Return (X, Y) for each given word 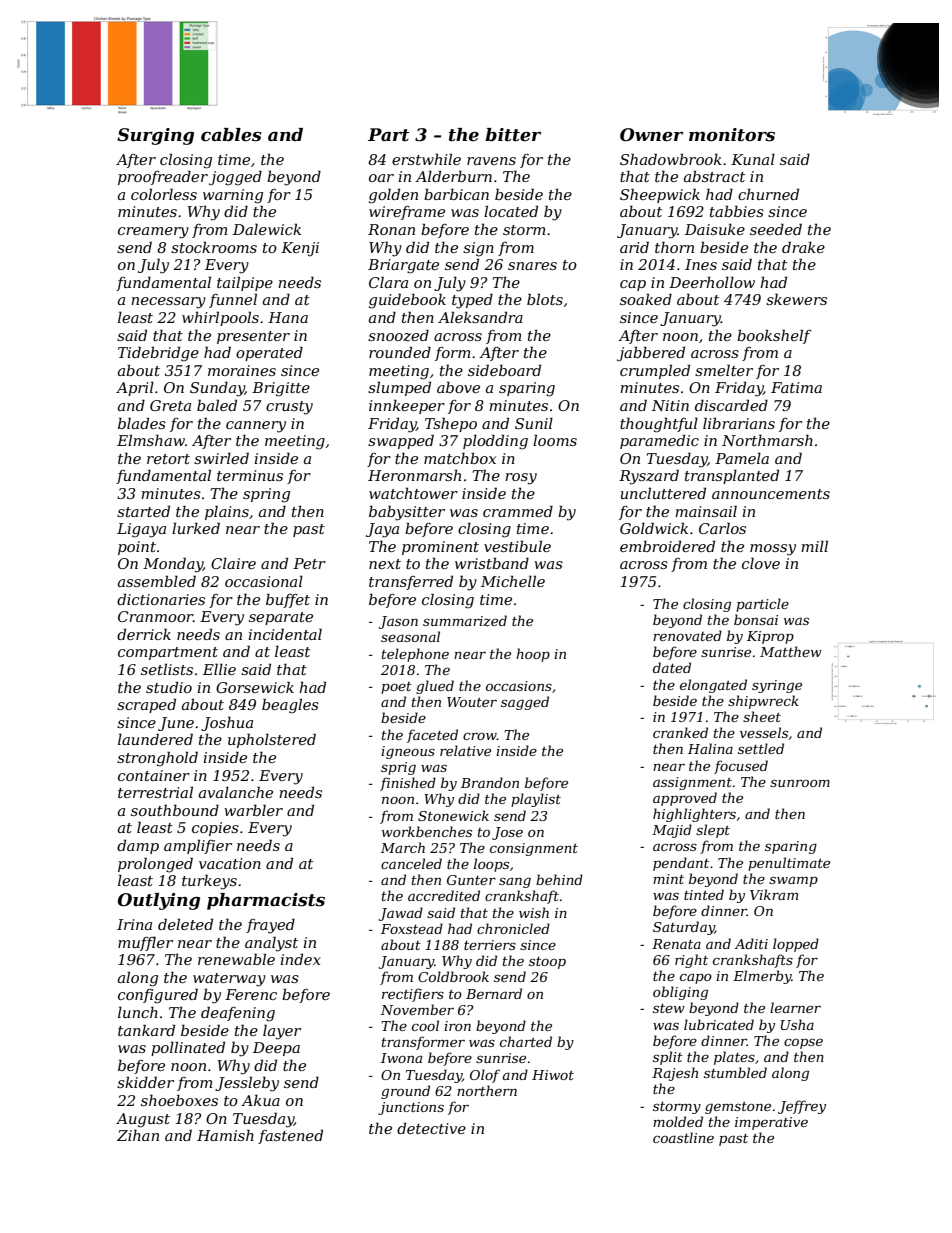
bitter (513, 135)
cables (231, 135)
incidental (285, 634)
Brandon (490, 782)
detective (431, 1128)
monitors (732, 135)
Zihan (138, 1135)
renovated (687, 635)
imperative (771, 1123)
